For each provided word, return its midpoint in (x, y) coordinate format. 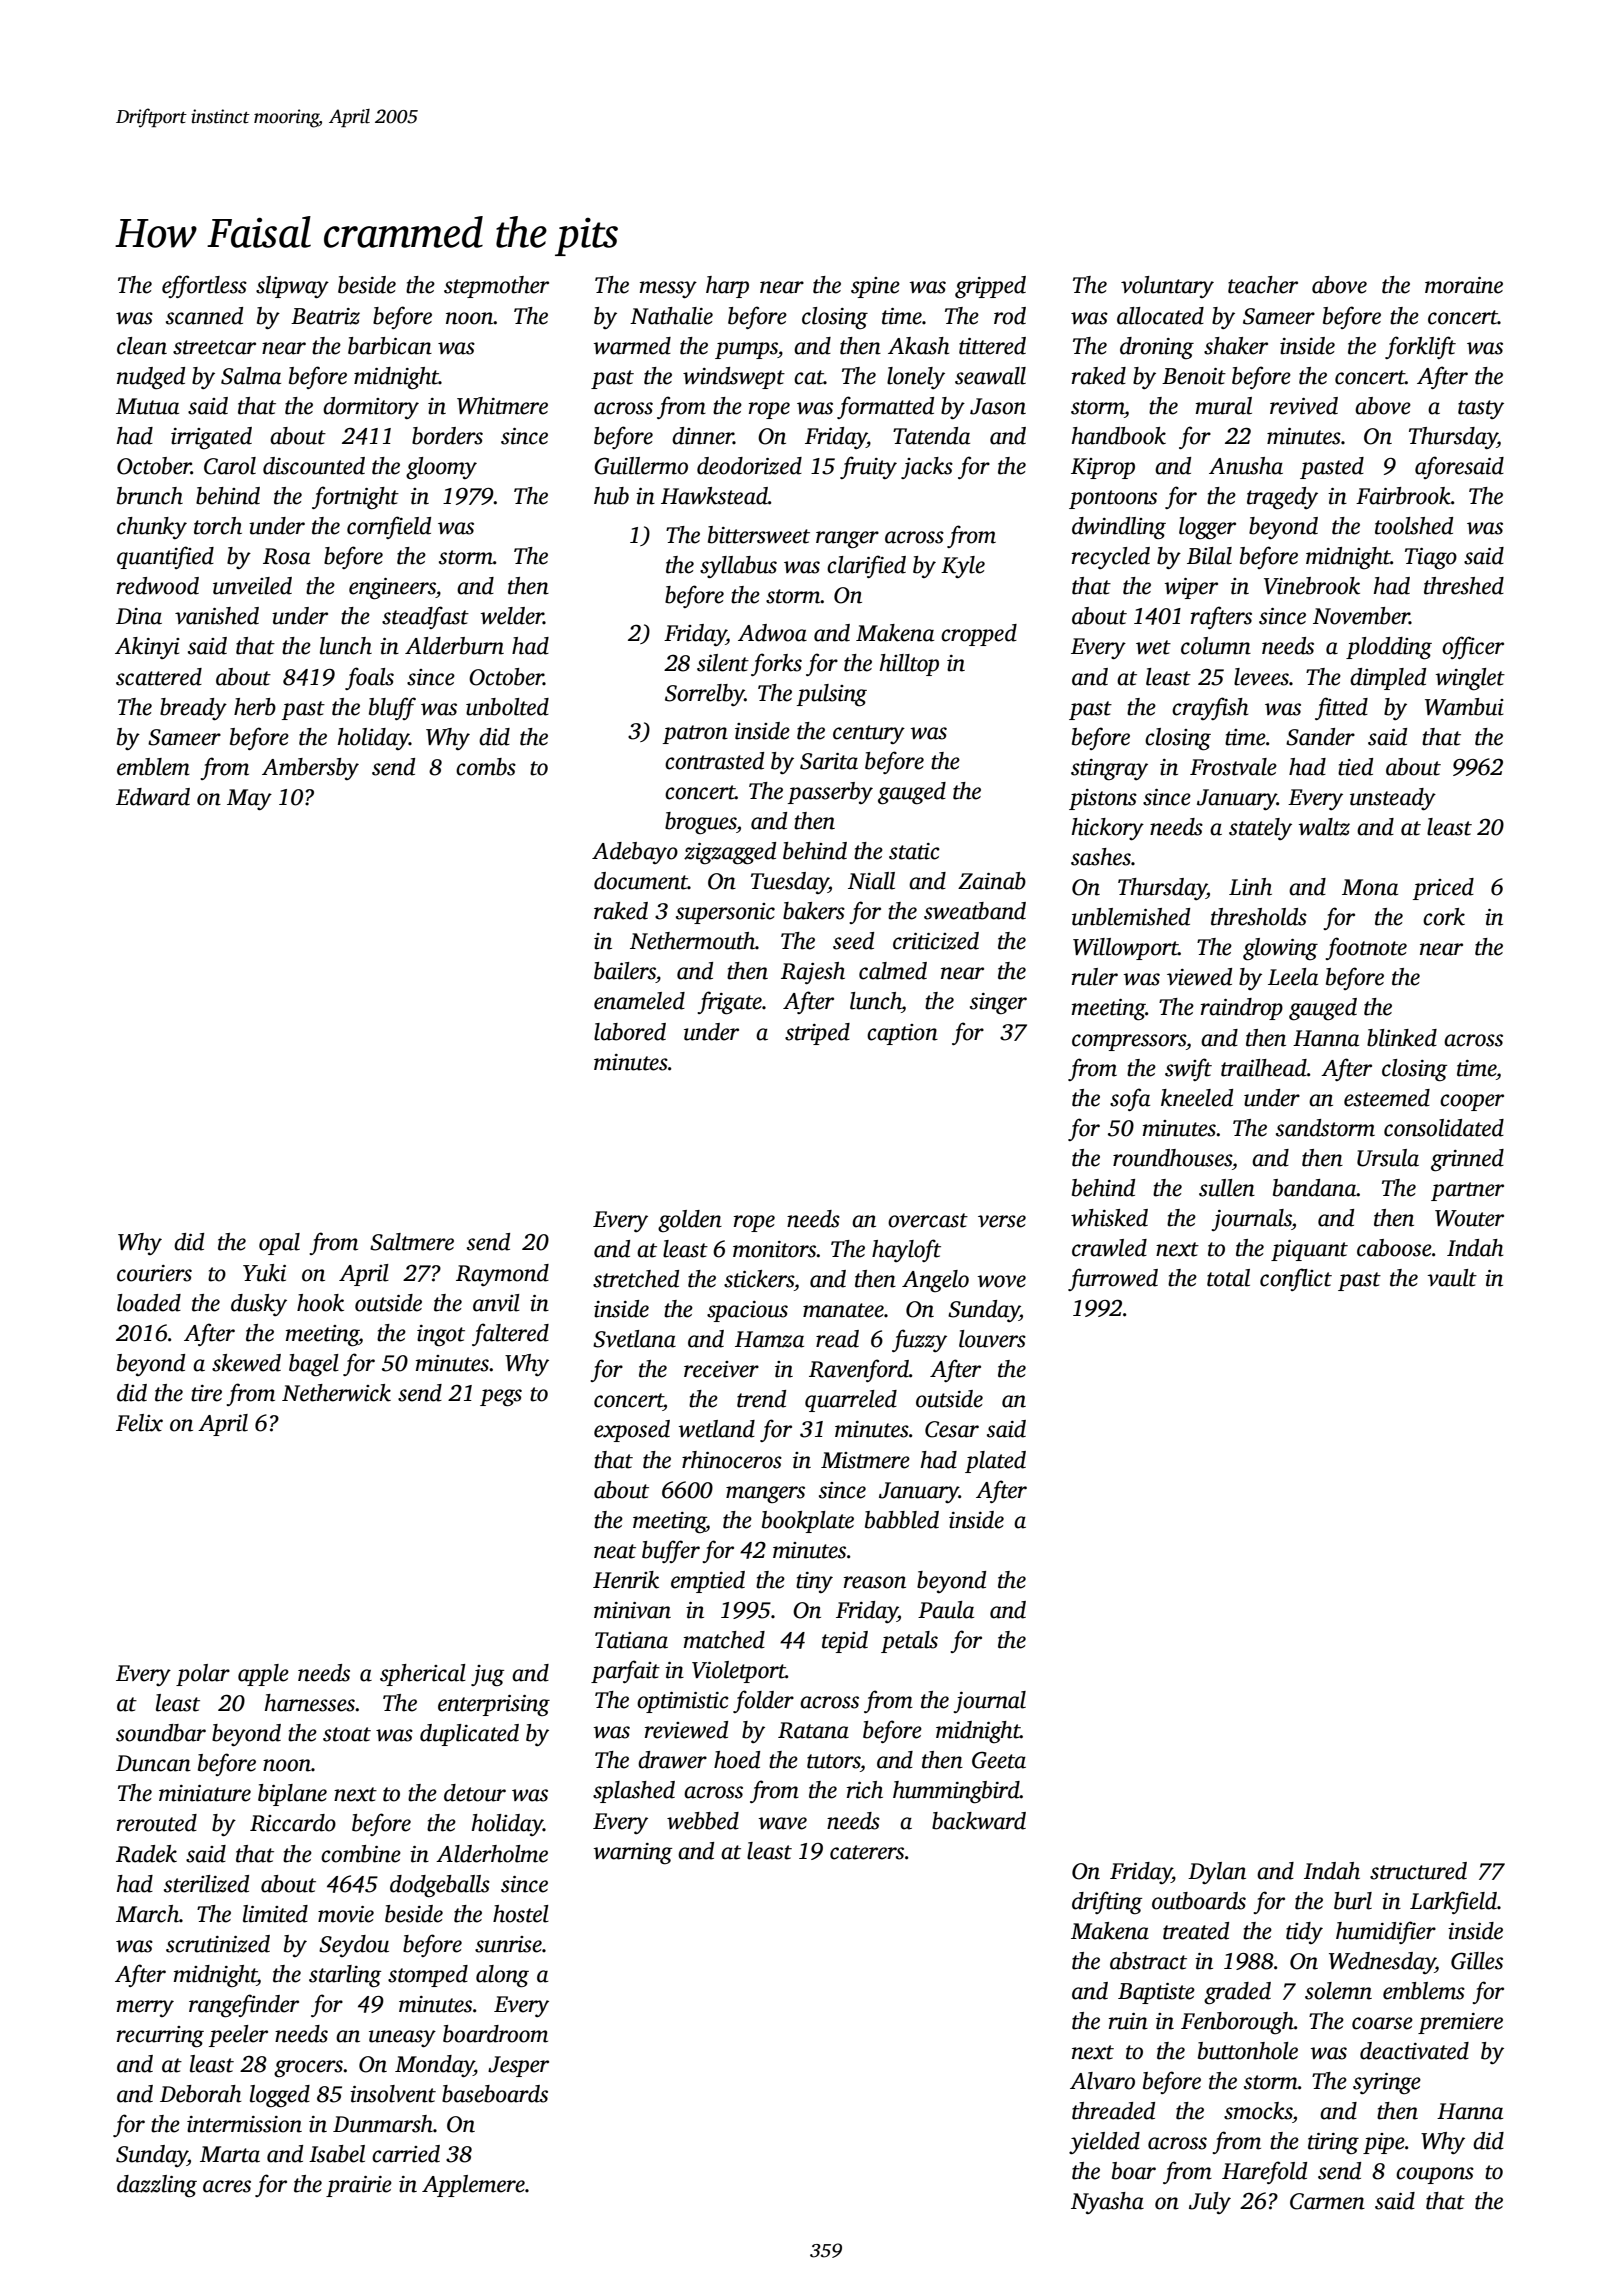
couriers (154, 1273)
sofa (1130, 1099)
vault (1452, 1278)
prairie (359, 2186)
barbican (390, 346)
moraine (1464, 285)
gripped (990, 287)
